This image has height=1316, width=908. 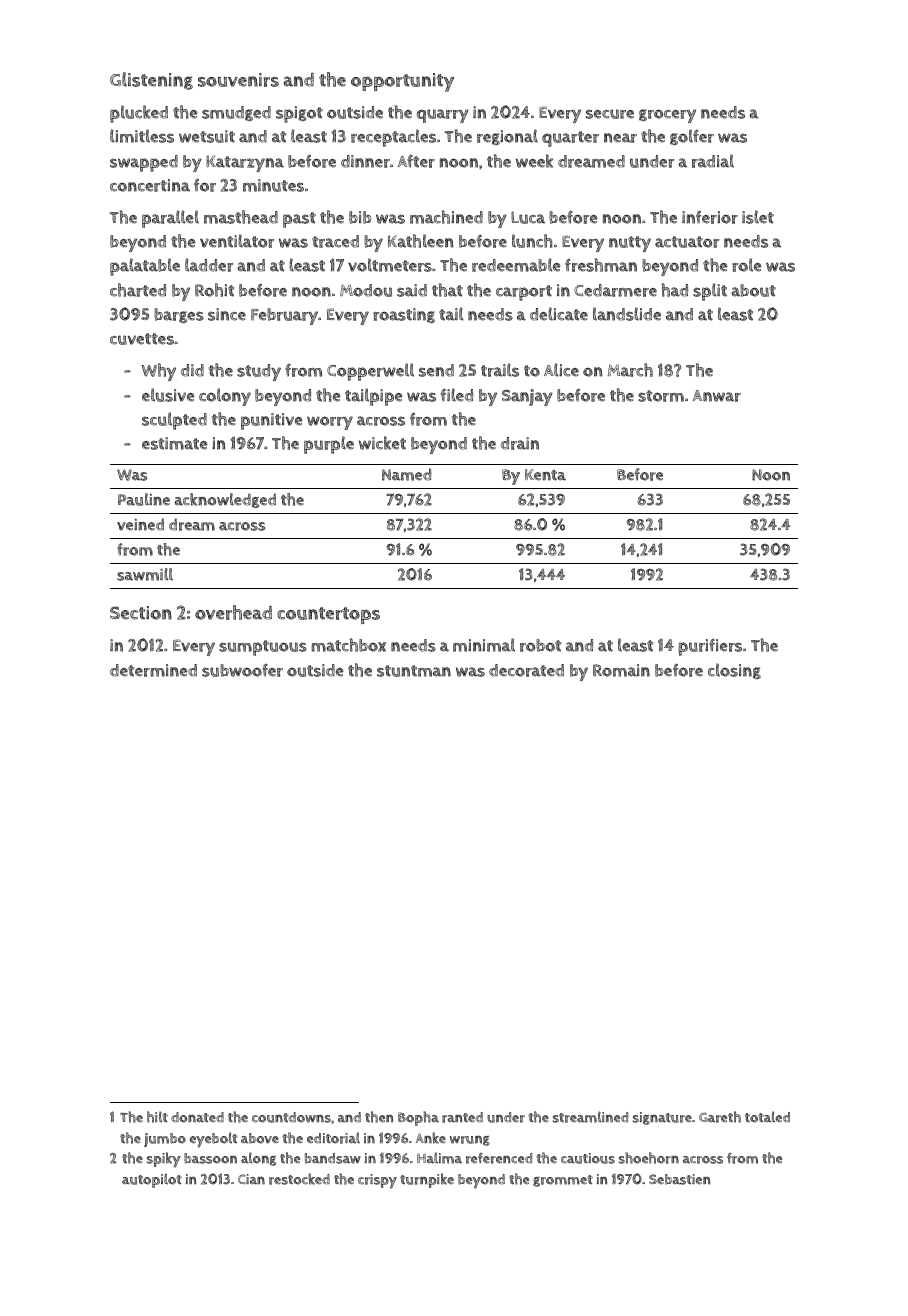 I want to click on purifiers, so click(x=710, y=647).
